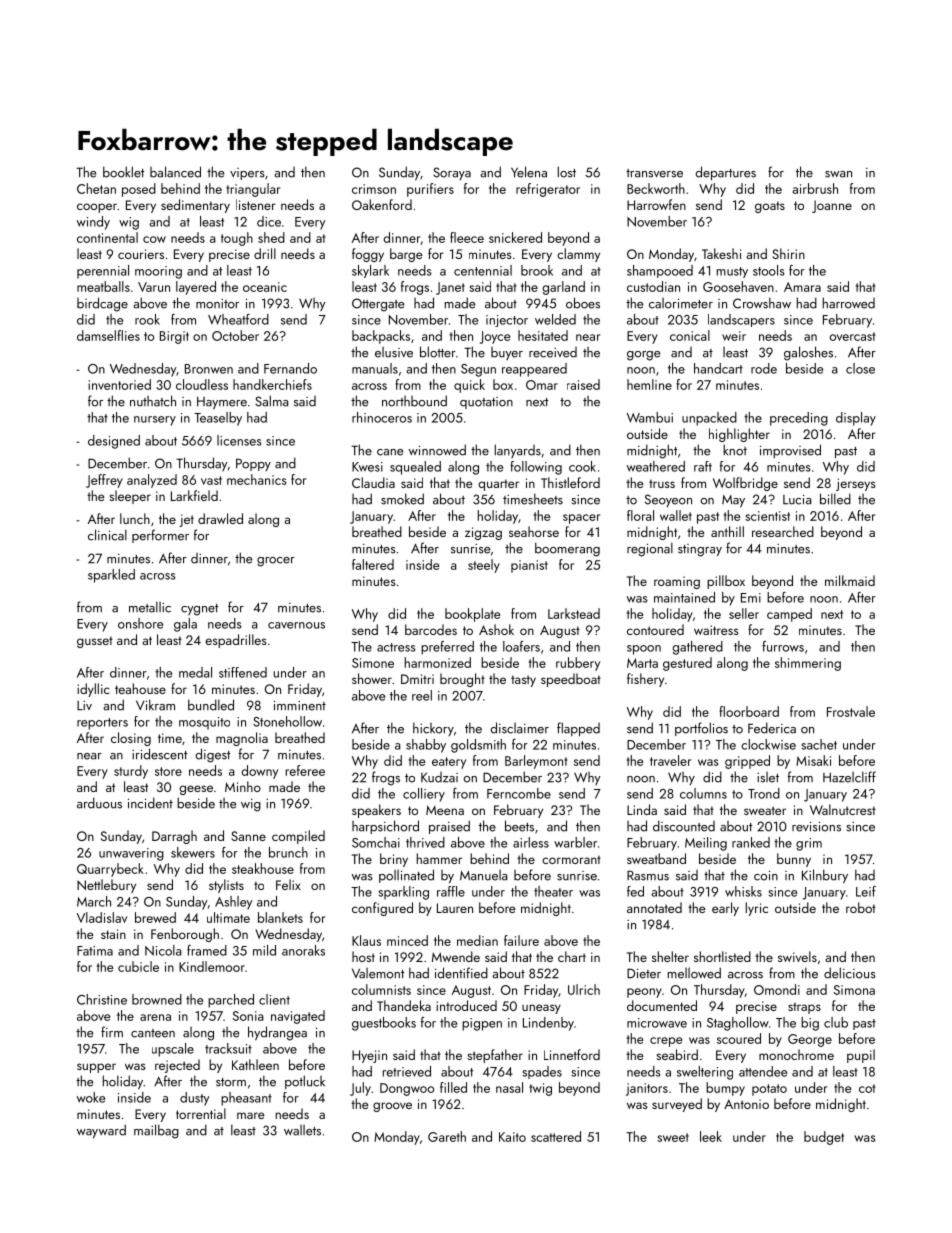  What do you see at coordinates (378, 305) in the screenshot?
I see `Ottergate` at bounding box center [378, 305].
